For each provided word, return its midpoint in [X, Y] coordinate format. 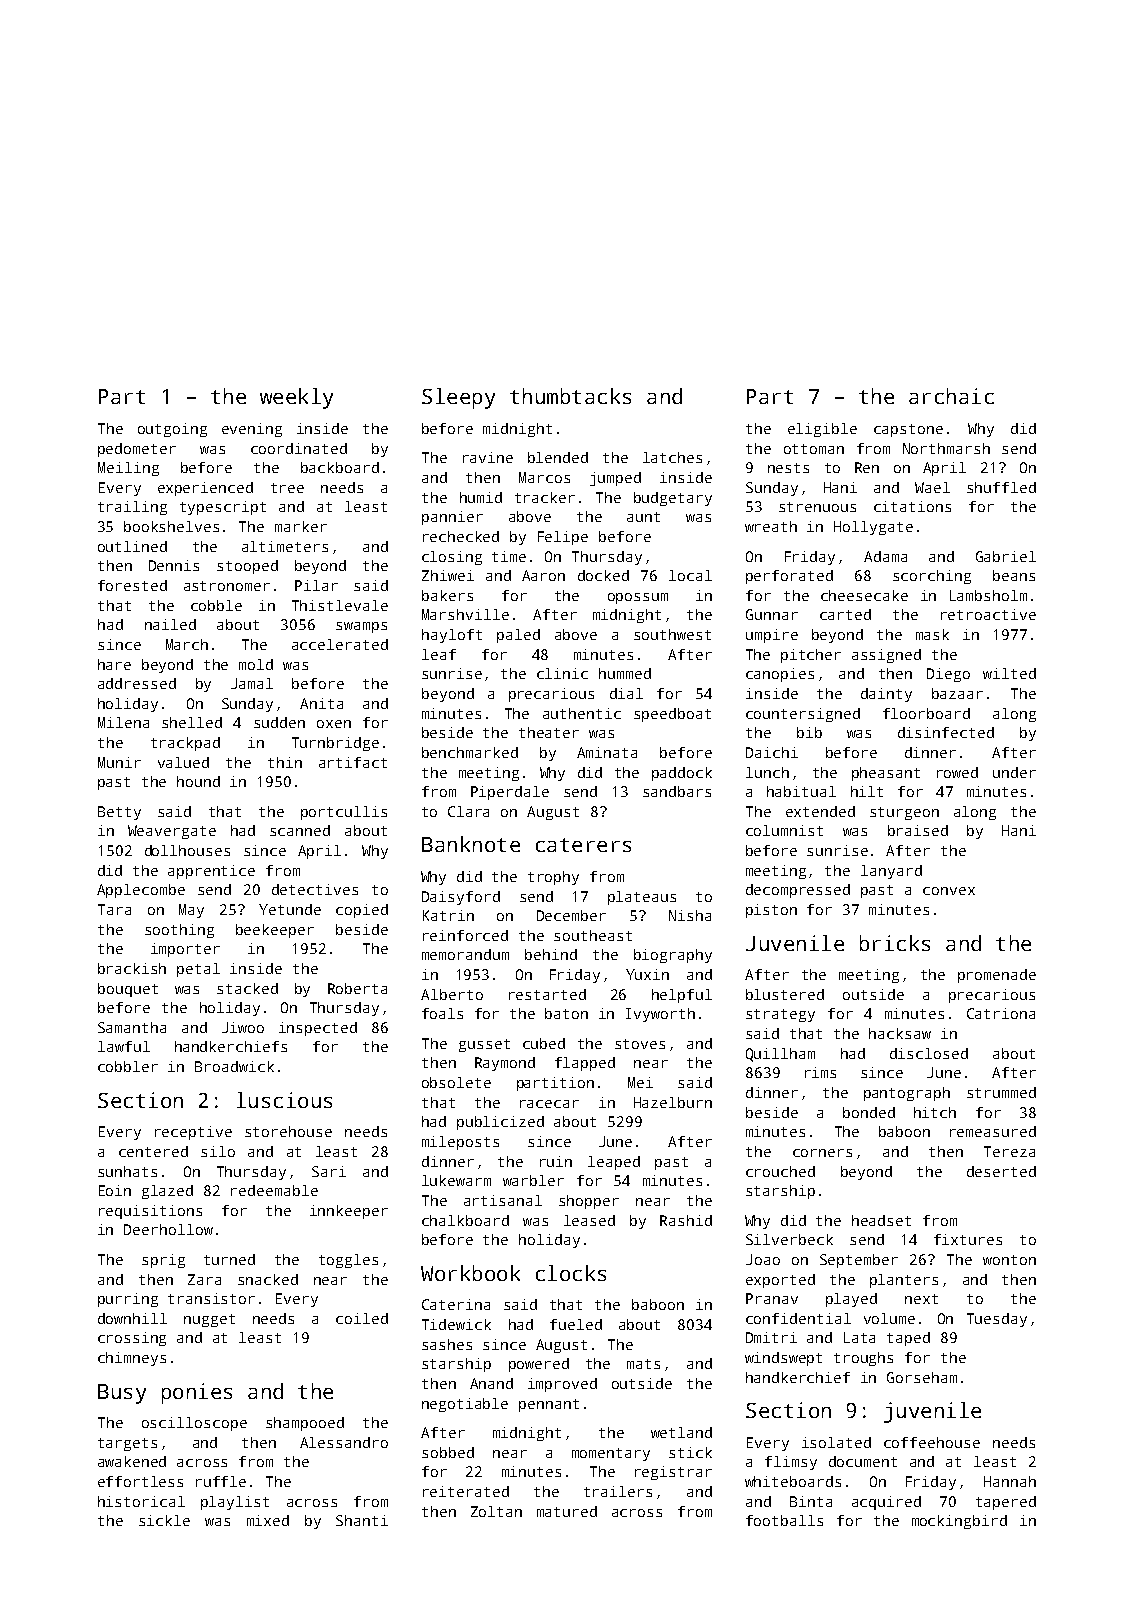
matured [567, 1511]
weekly [296, 398]
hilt [867, 791]
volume [889, 1318]
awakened [132, 1461]
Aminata [607, 752]
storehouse [288, 1131]
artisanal [503, 1200]
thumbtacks [570, 396]
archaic [951, 396]
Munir [119, 762]
